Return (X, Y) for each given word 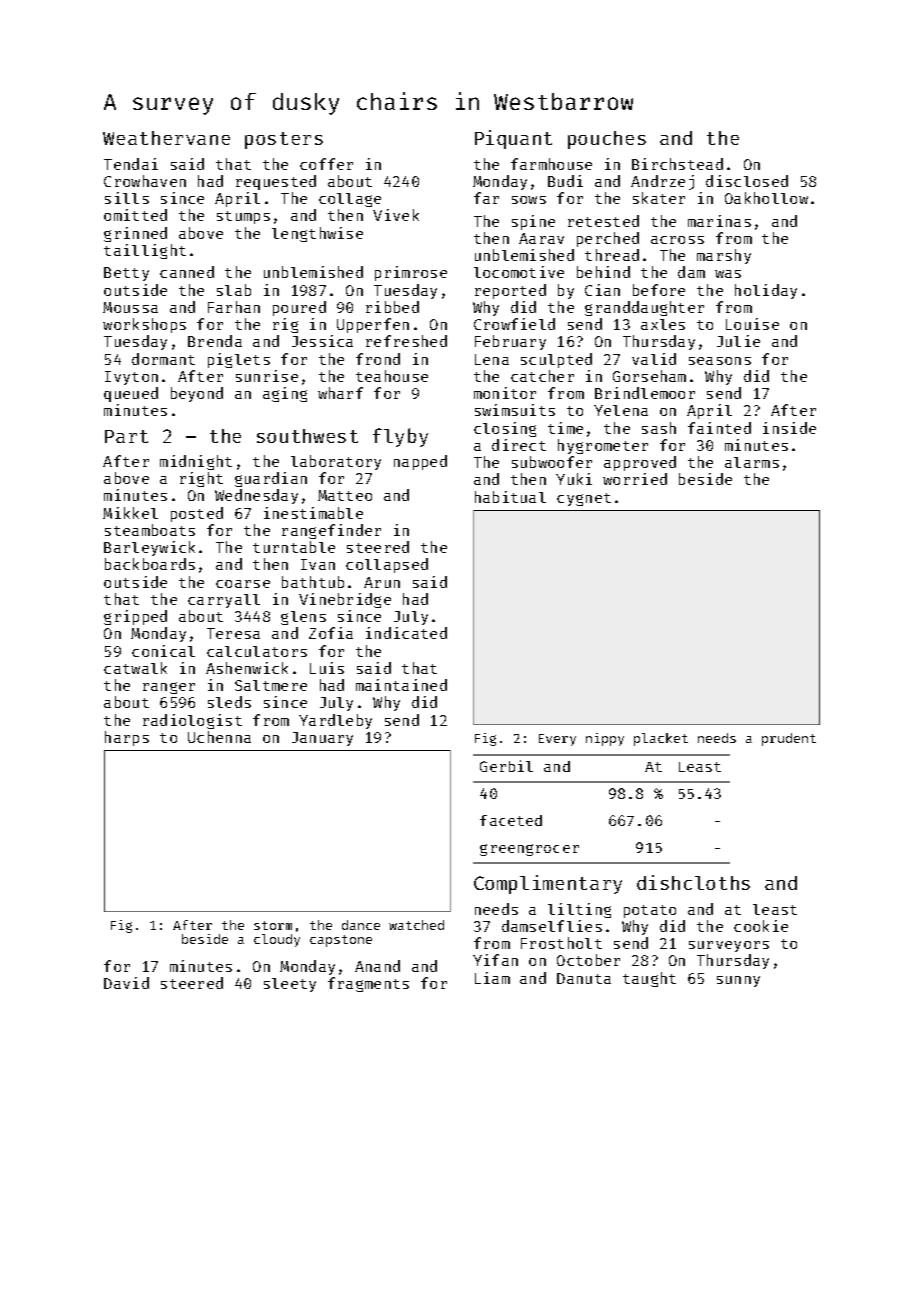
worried (635, 479)
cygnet (584, 499)
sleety (290, 985)
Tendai (131, 164)
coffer (326, 164)
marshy (724, 256)
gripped (135, 617)
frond (378, 359)
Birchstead (677, 164)
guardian (271, 479)
